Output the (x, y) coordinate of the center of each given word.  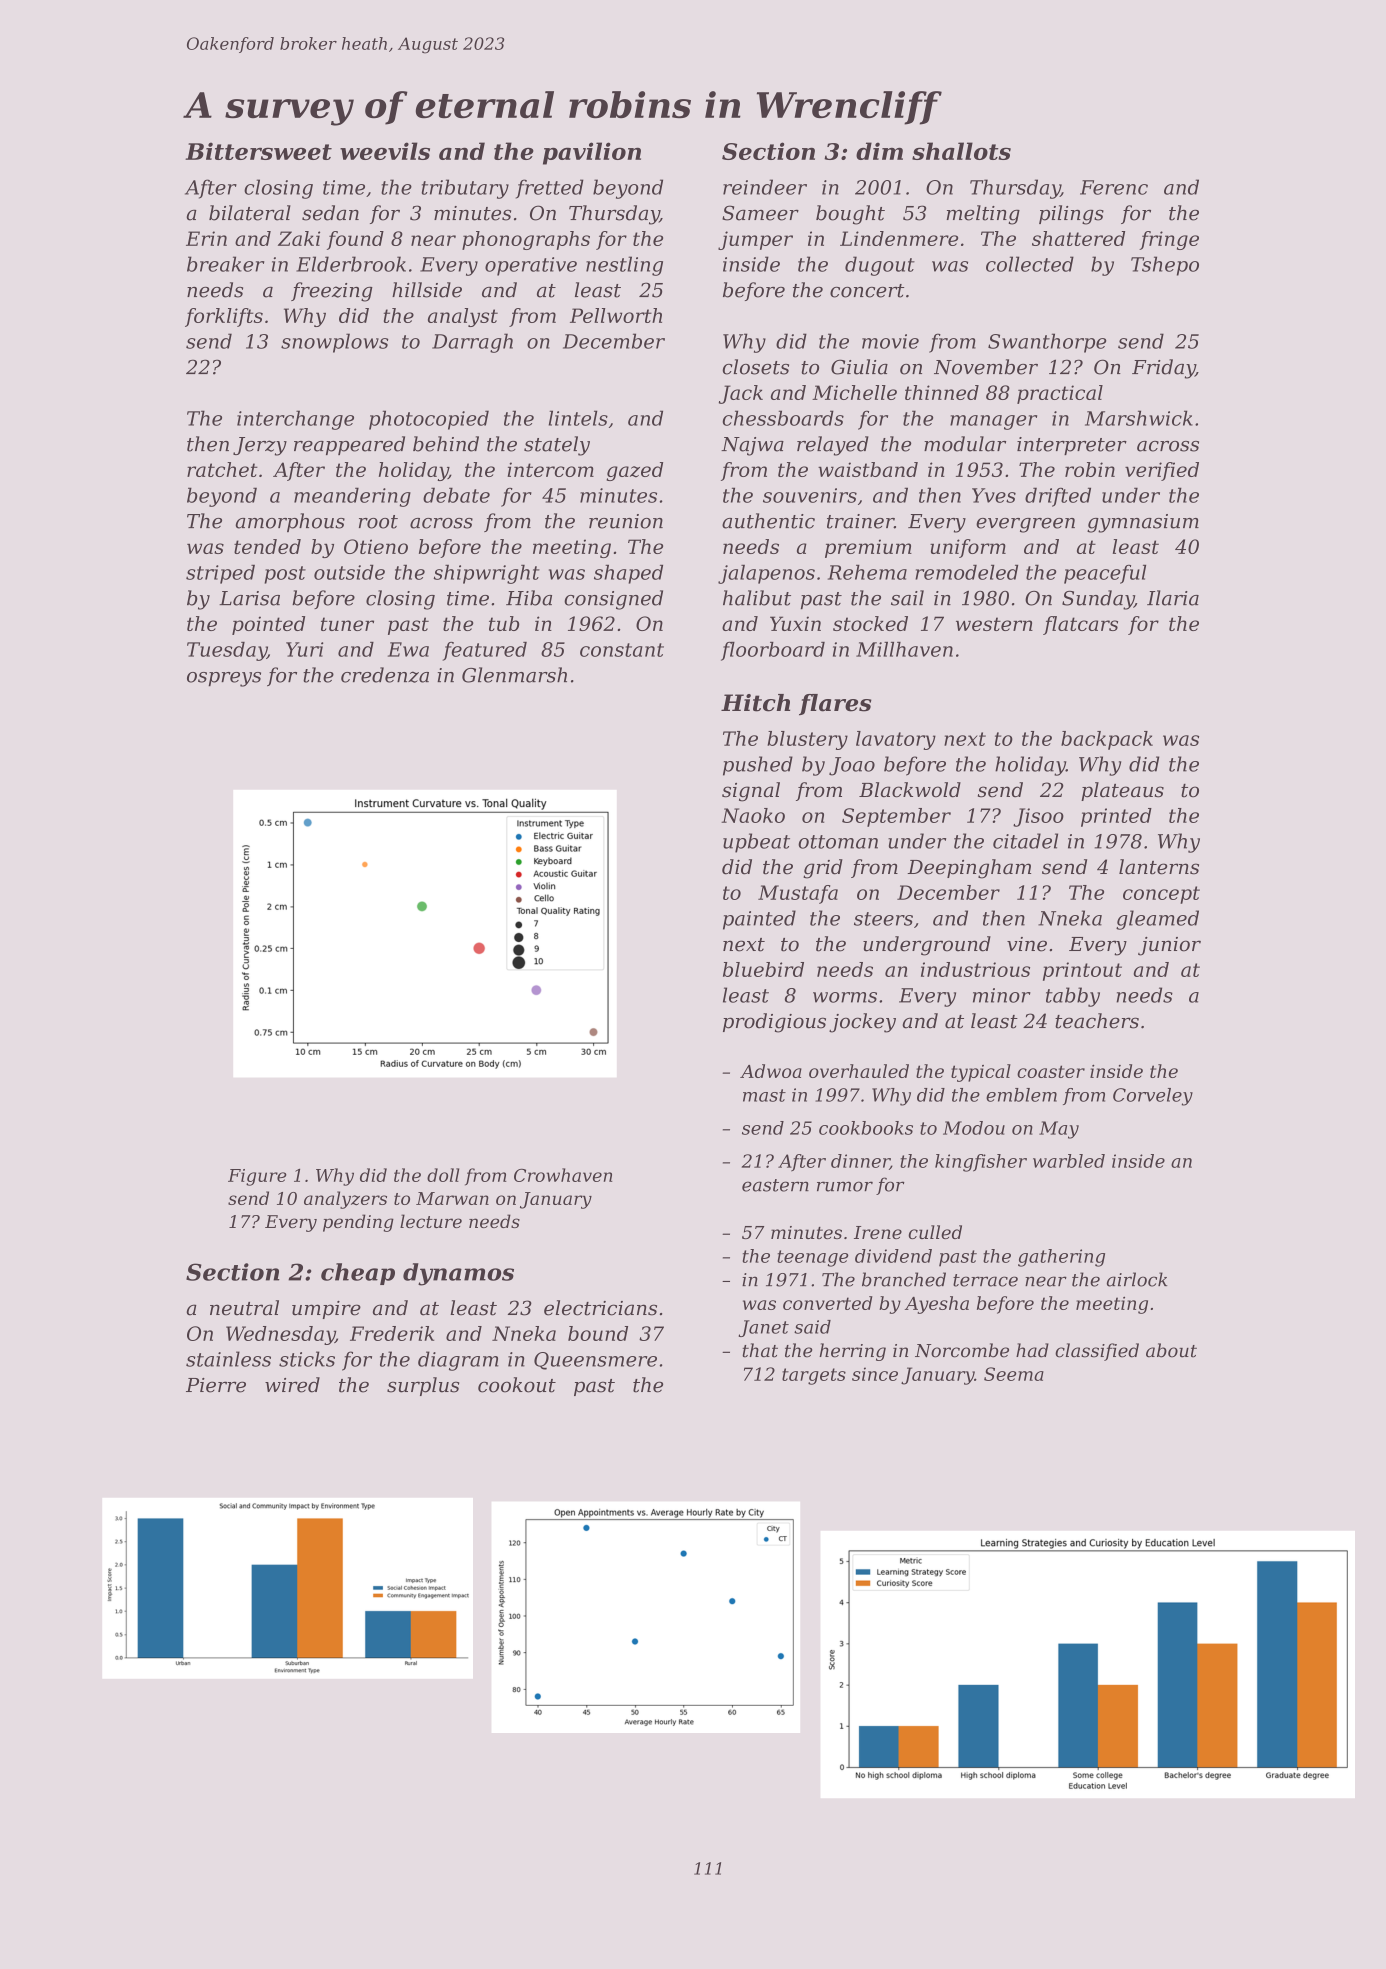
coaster (1051, 1071)
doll (443, 1175)
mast (764, 1095)
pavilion (592, 153)
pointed (268, 625)
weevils (385, 151)
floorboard (773, 651)
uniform (968, 548)
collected (1030, 264)
